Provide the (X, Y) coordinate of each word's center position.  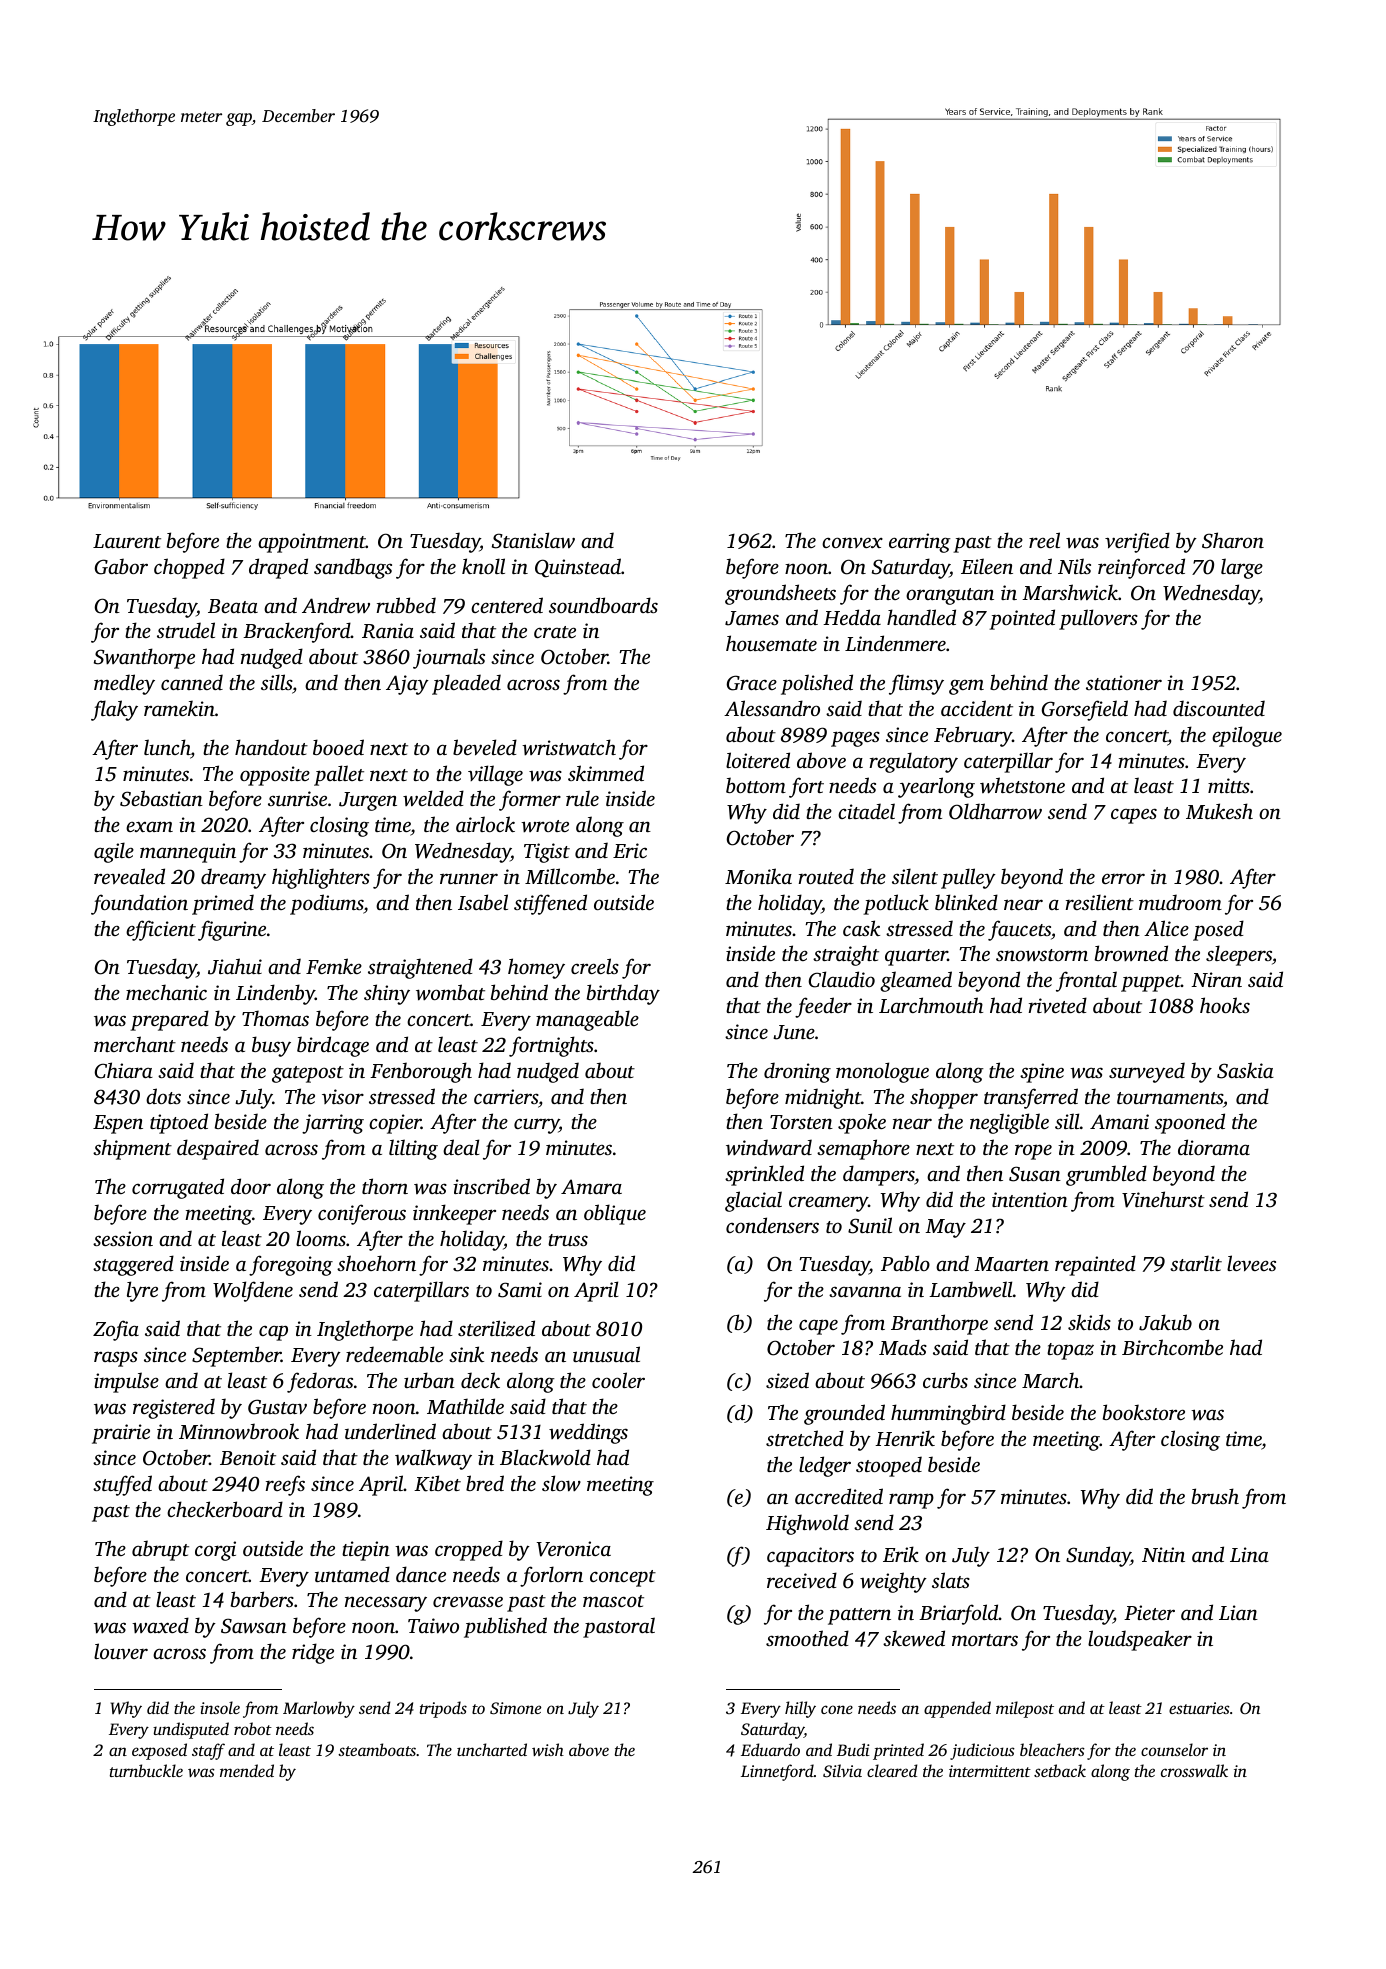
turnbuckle (146, 1770)
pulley (968, 878)
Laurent (127, 541)
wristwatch (569, 747)
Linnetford (777, 1772)
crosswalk (1194, 1770)
